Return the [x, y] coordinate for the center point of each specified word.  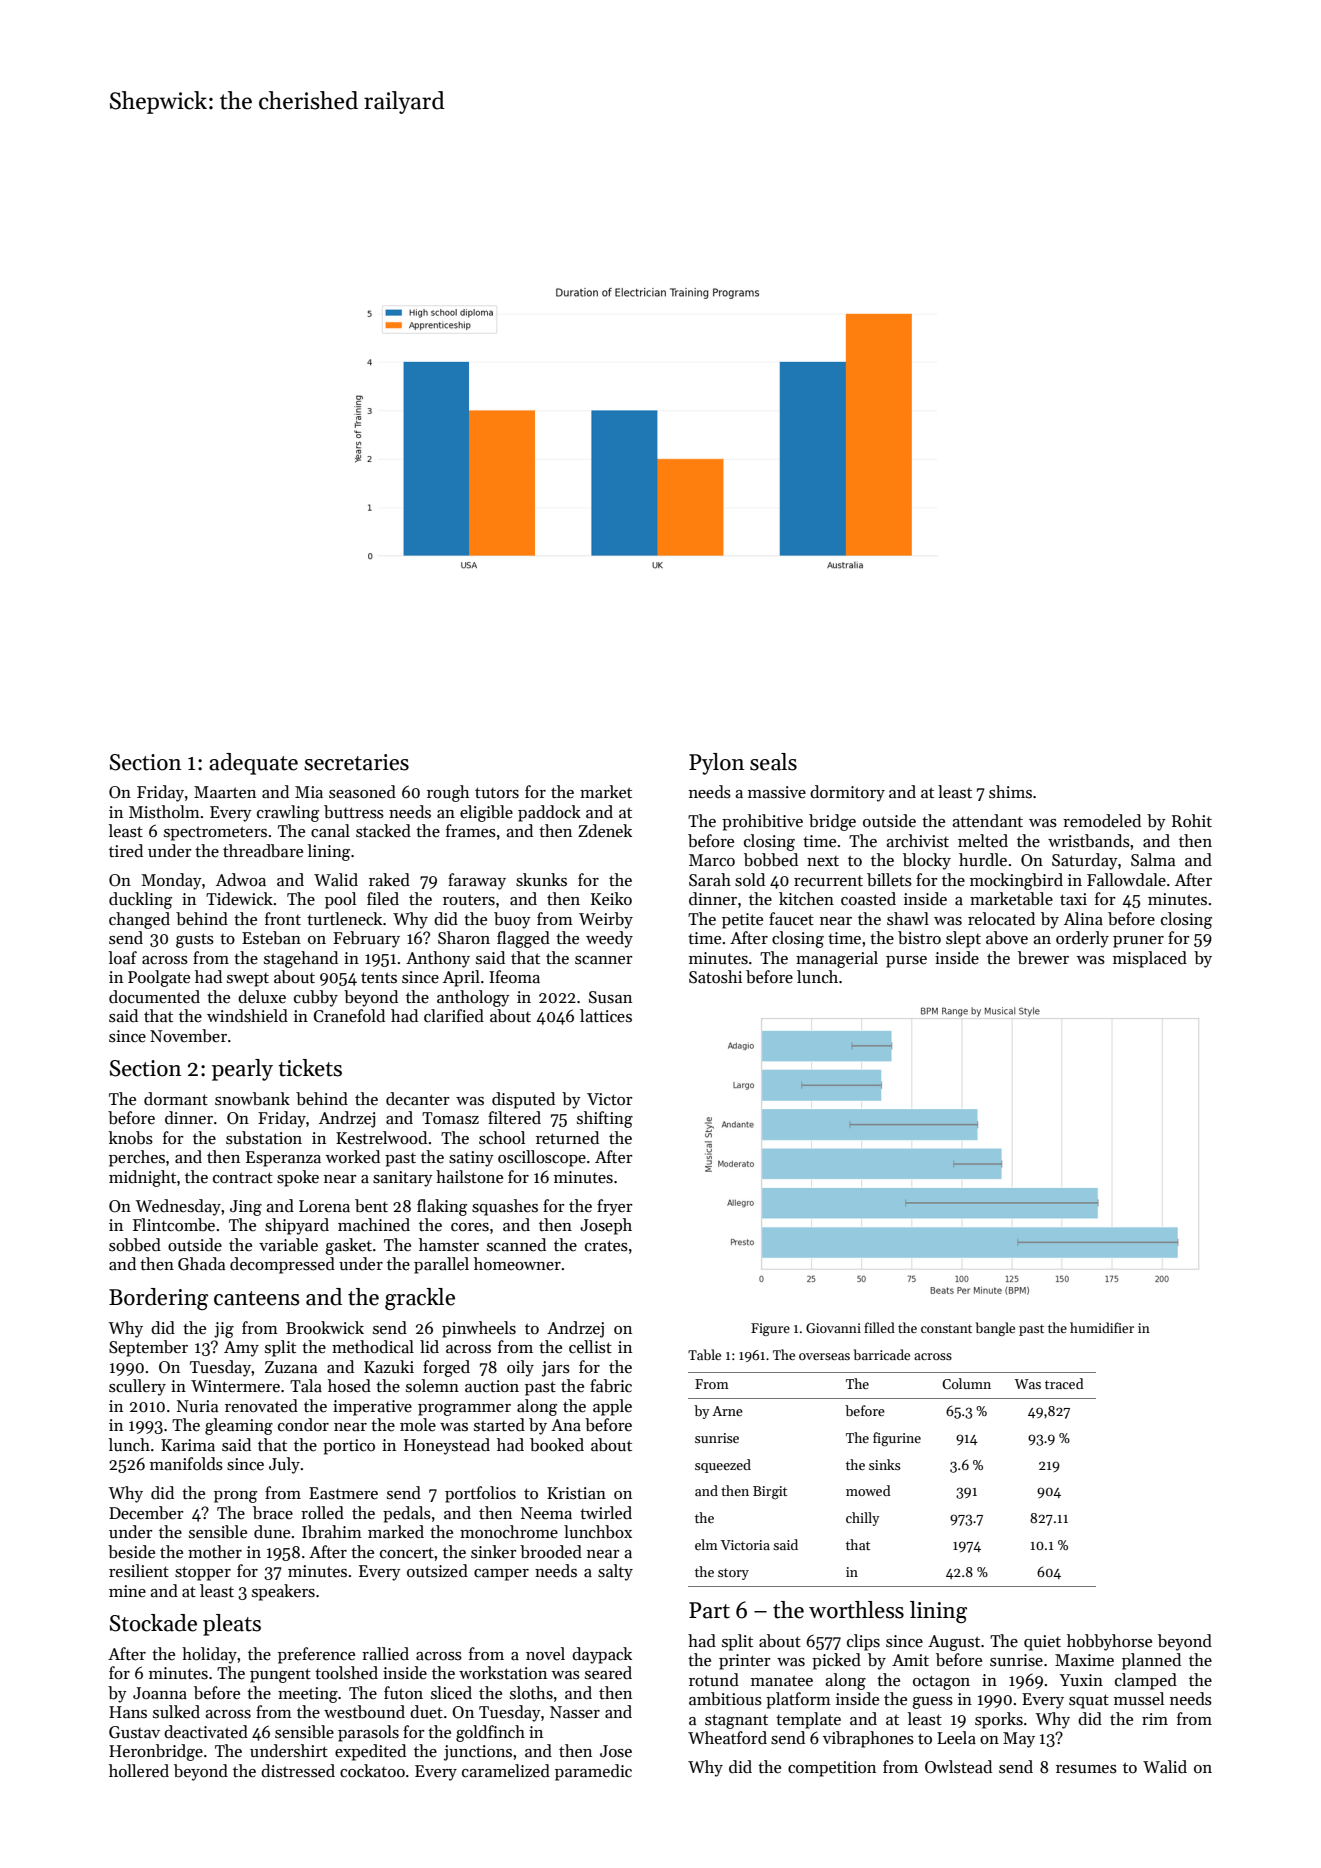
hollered [139, 1770]
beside [131, 1552]
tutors [497, 793]
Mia [309, 792]
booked [557, 1445]
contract [243, 1178]
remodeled [1102, 821]
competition [832, 1769]
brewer [1043, 958]
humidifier [1102, 1327]
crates [606, 1246]
